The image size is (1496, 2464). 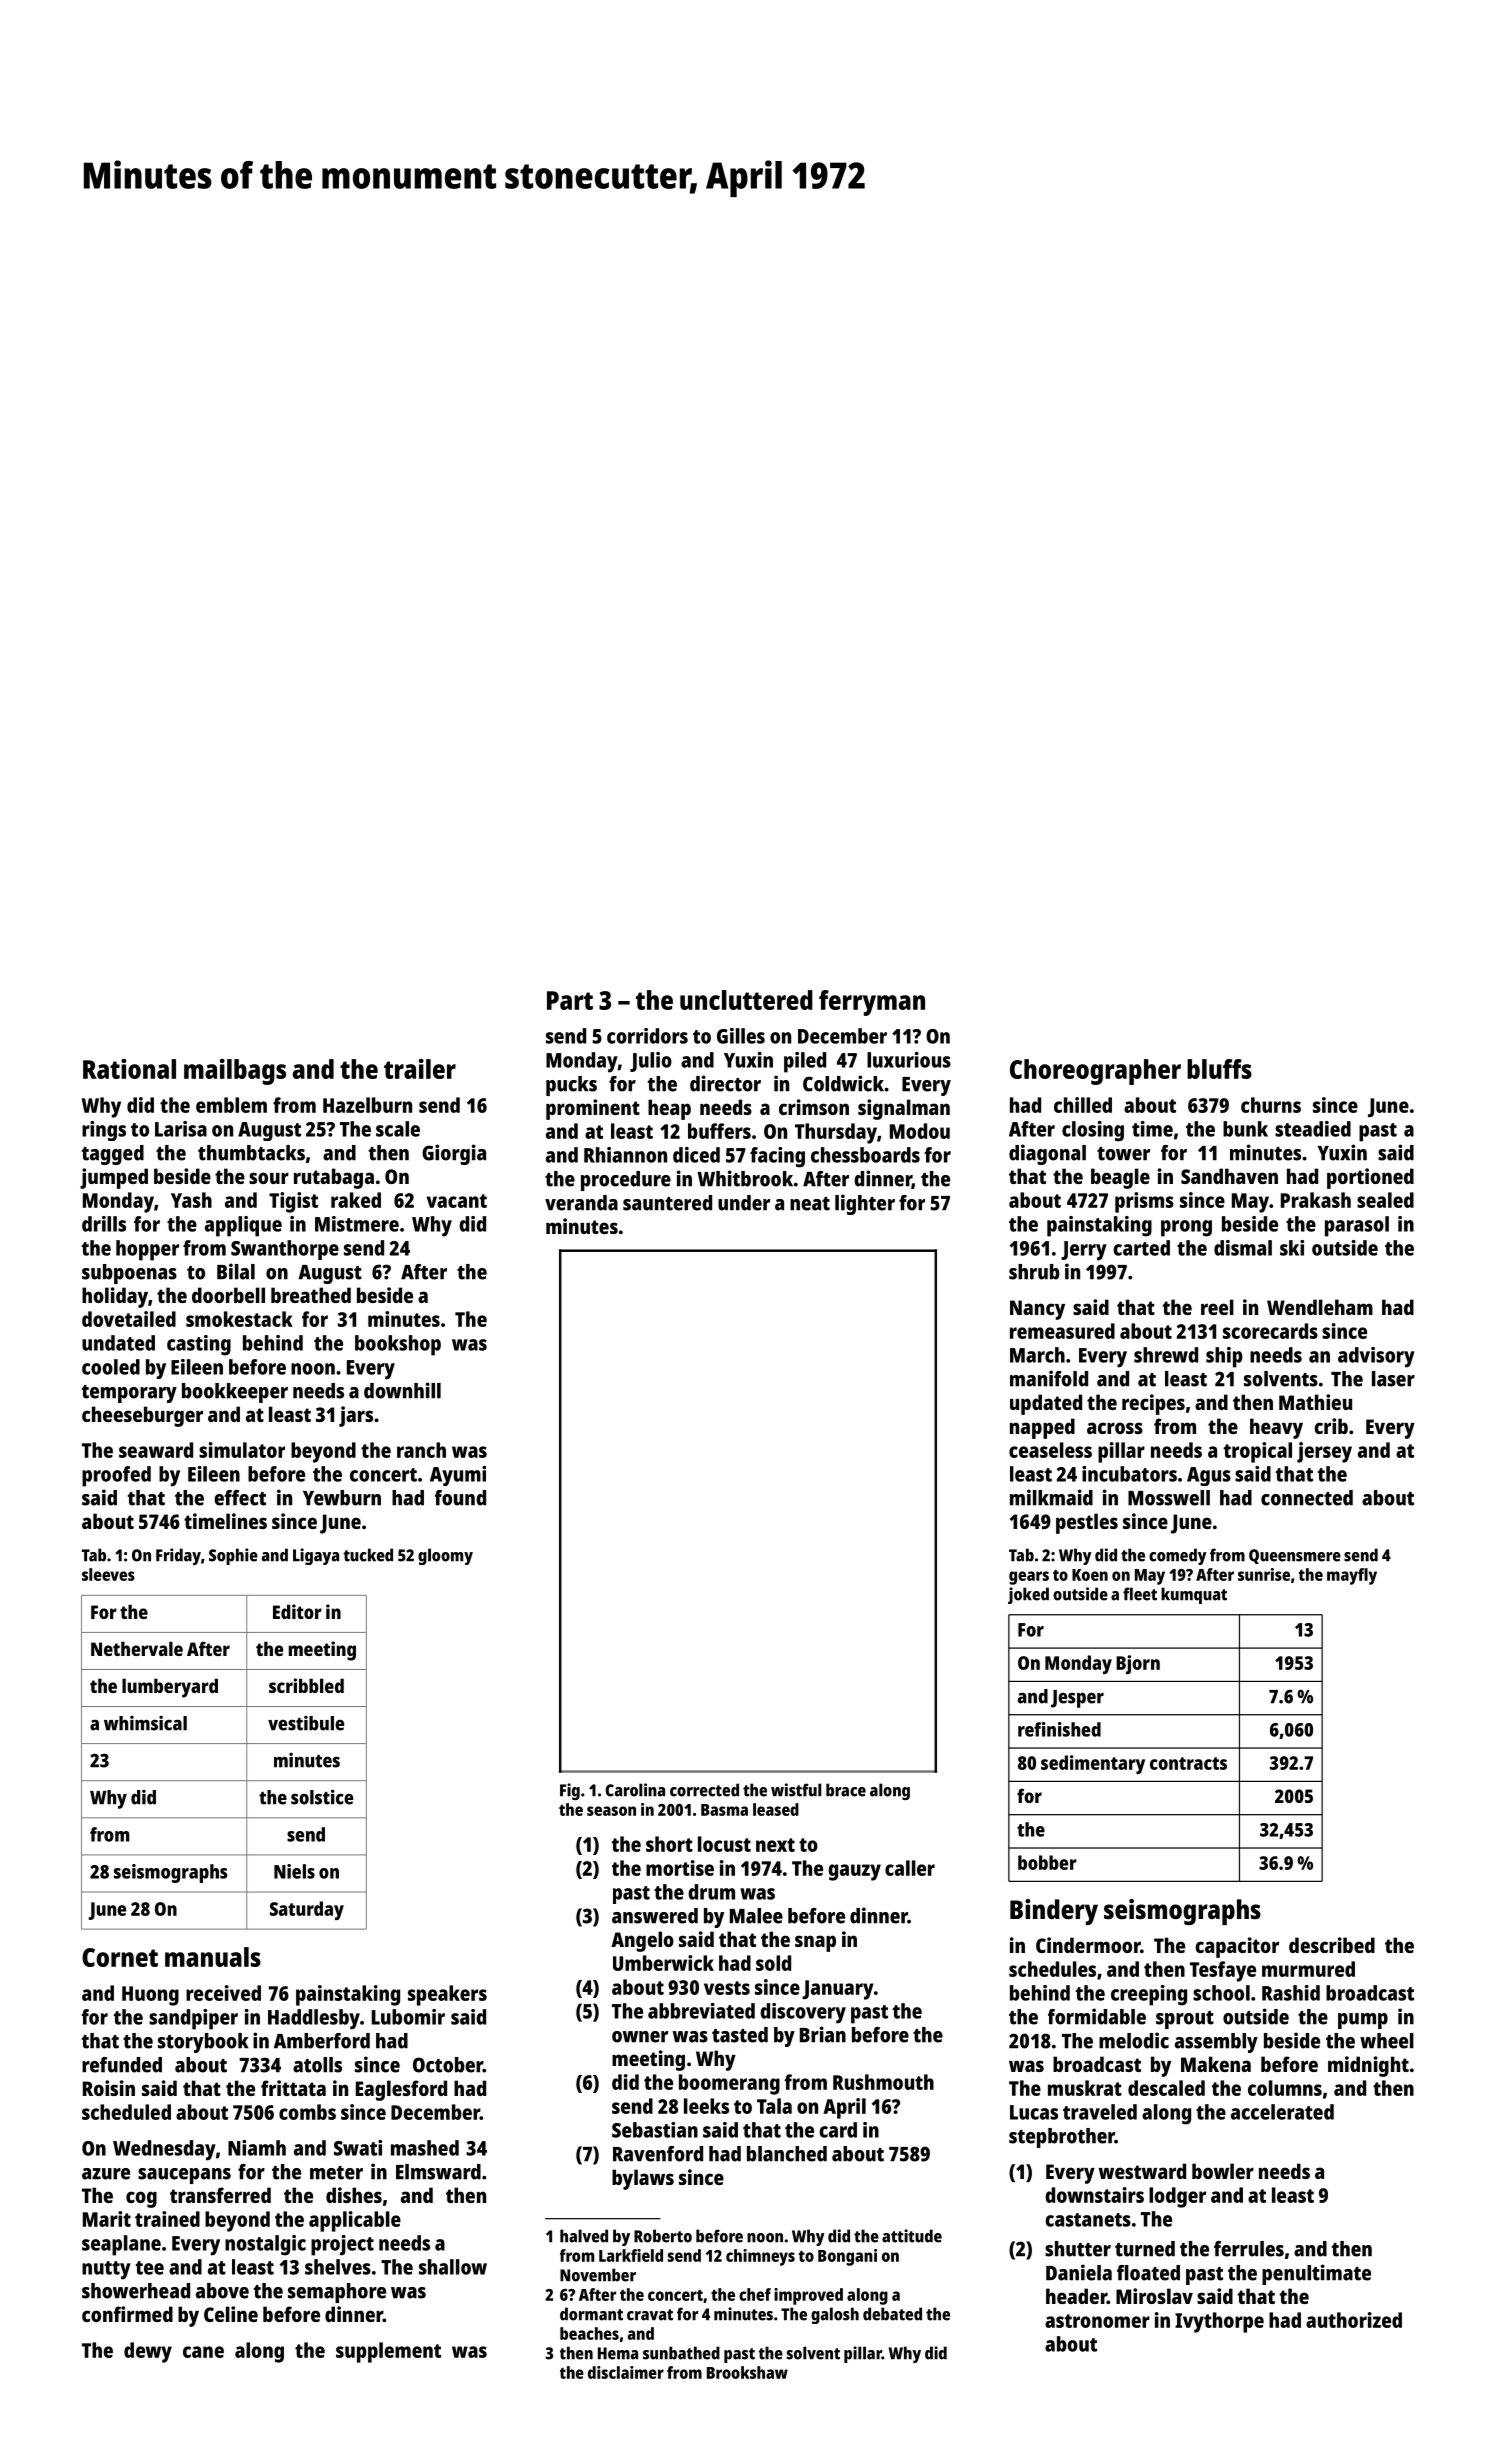 I want to click on midnight, so click(x=1368, y=2066).
